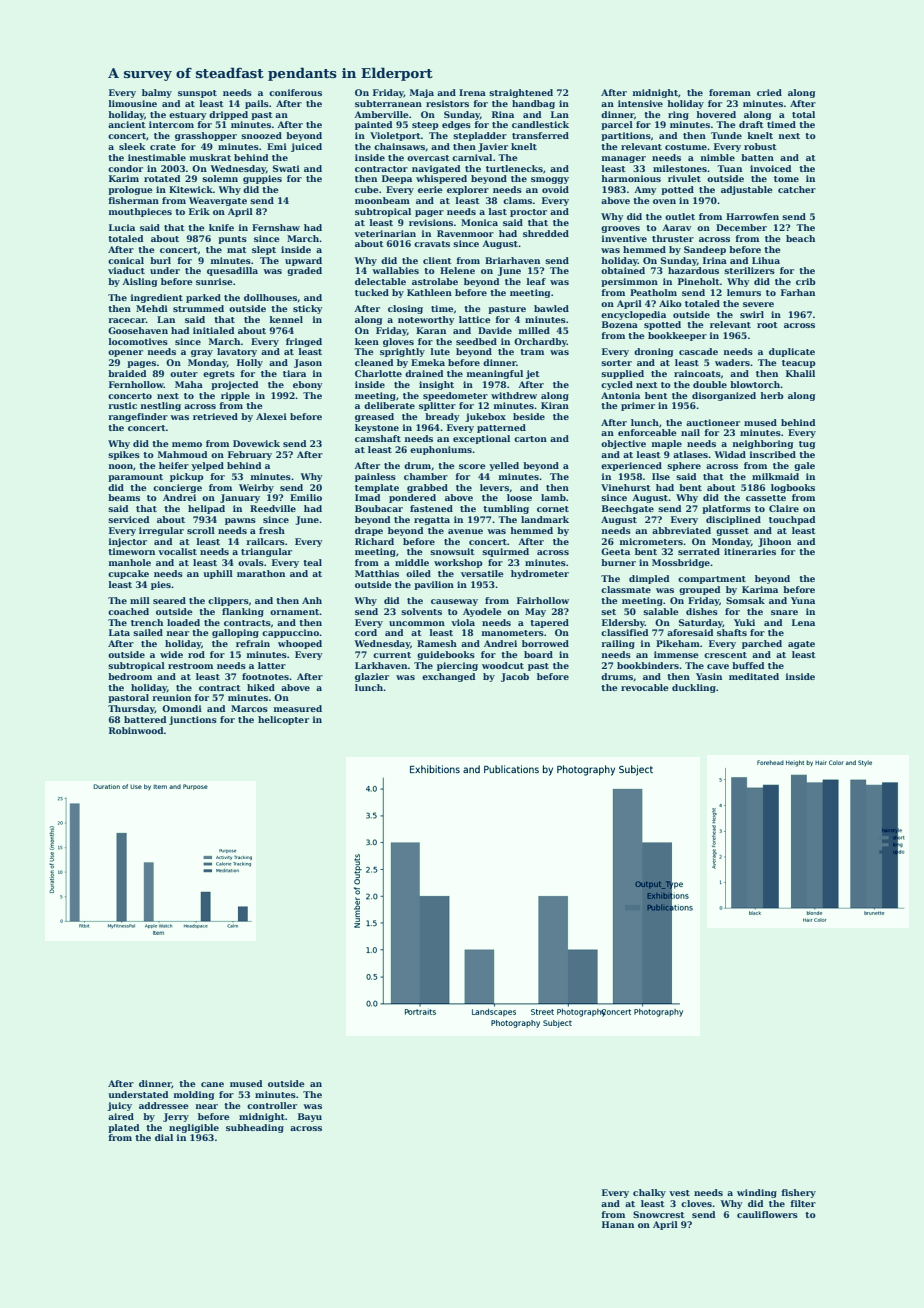 Image resolution: width=924 pixels, height=1308 pixels. What do you see at coordinates (769, 92) in the screenshot?
I see `cried` at bounding box center [769, 92].
